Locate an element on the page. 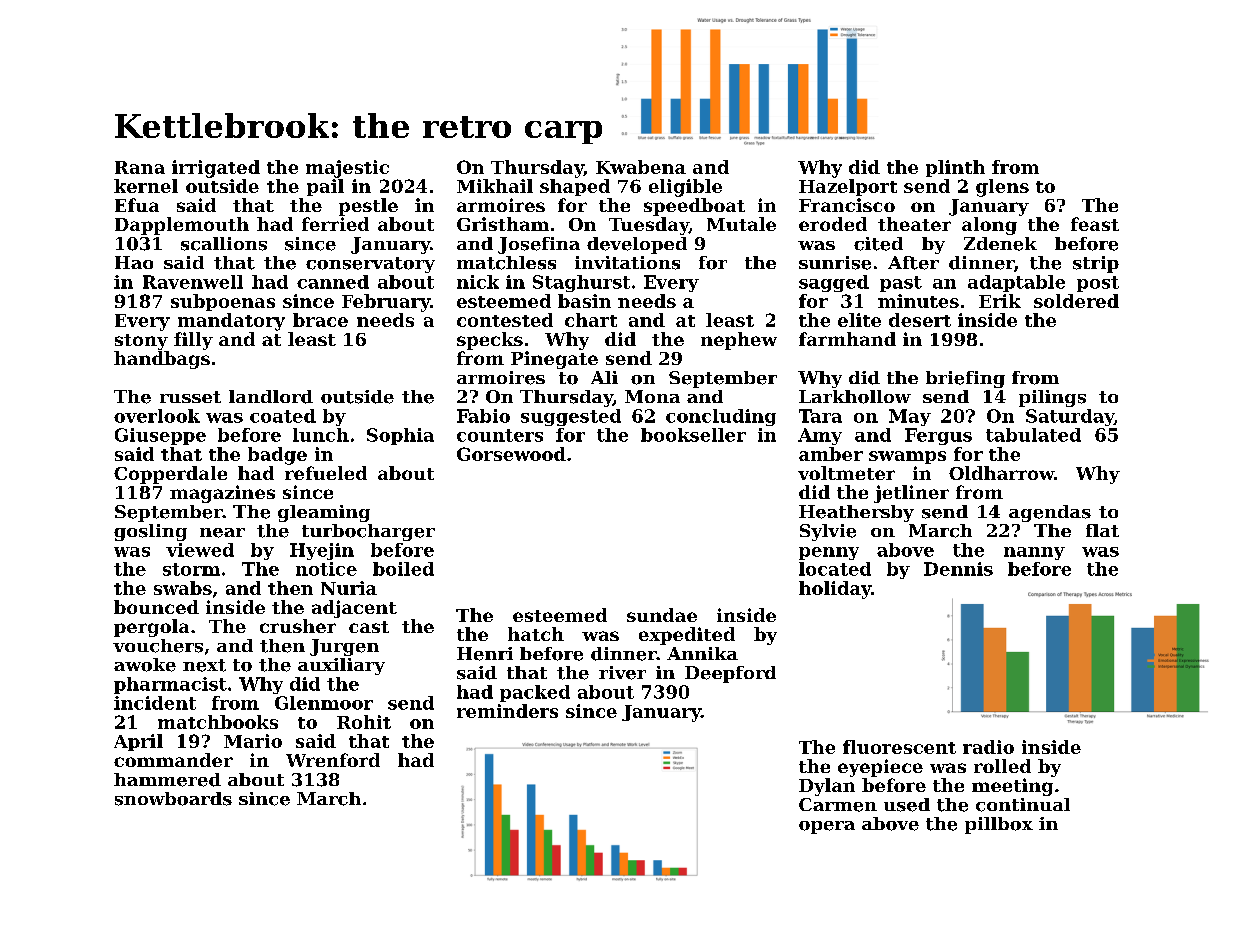 The image size is (1233, 952). irrigated is located at coordinates (216, 169).
